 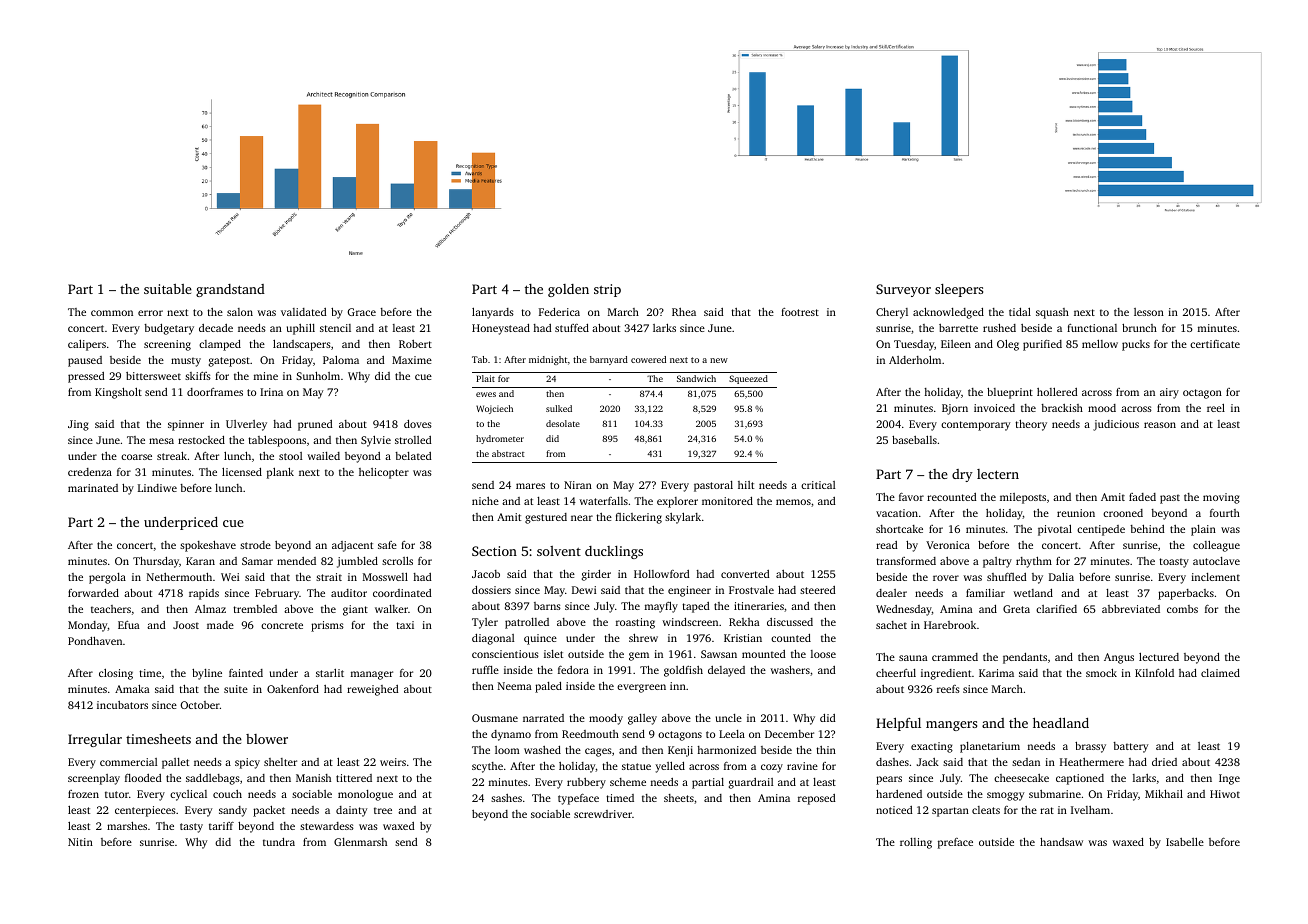 What do you see at coordinates (80, 842) in the document?
I see `Nitin` at bounding box center [80, 842].
